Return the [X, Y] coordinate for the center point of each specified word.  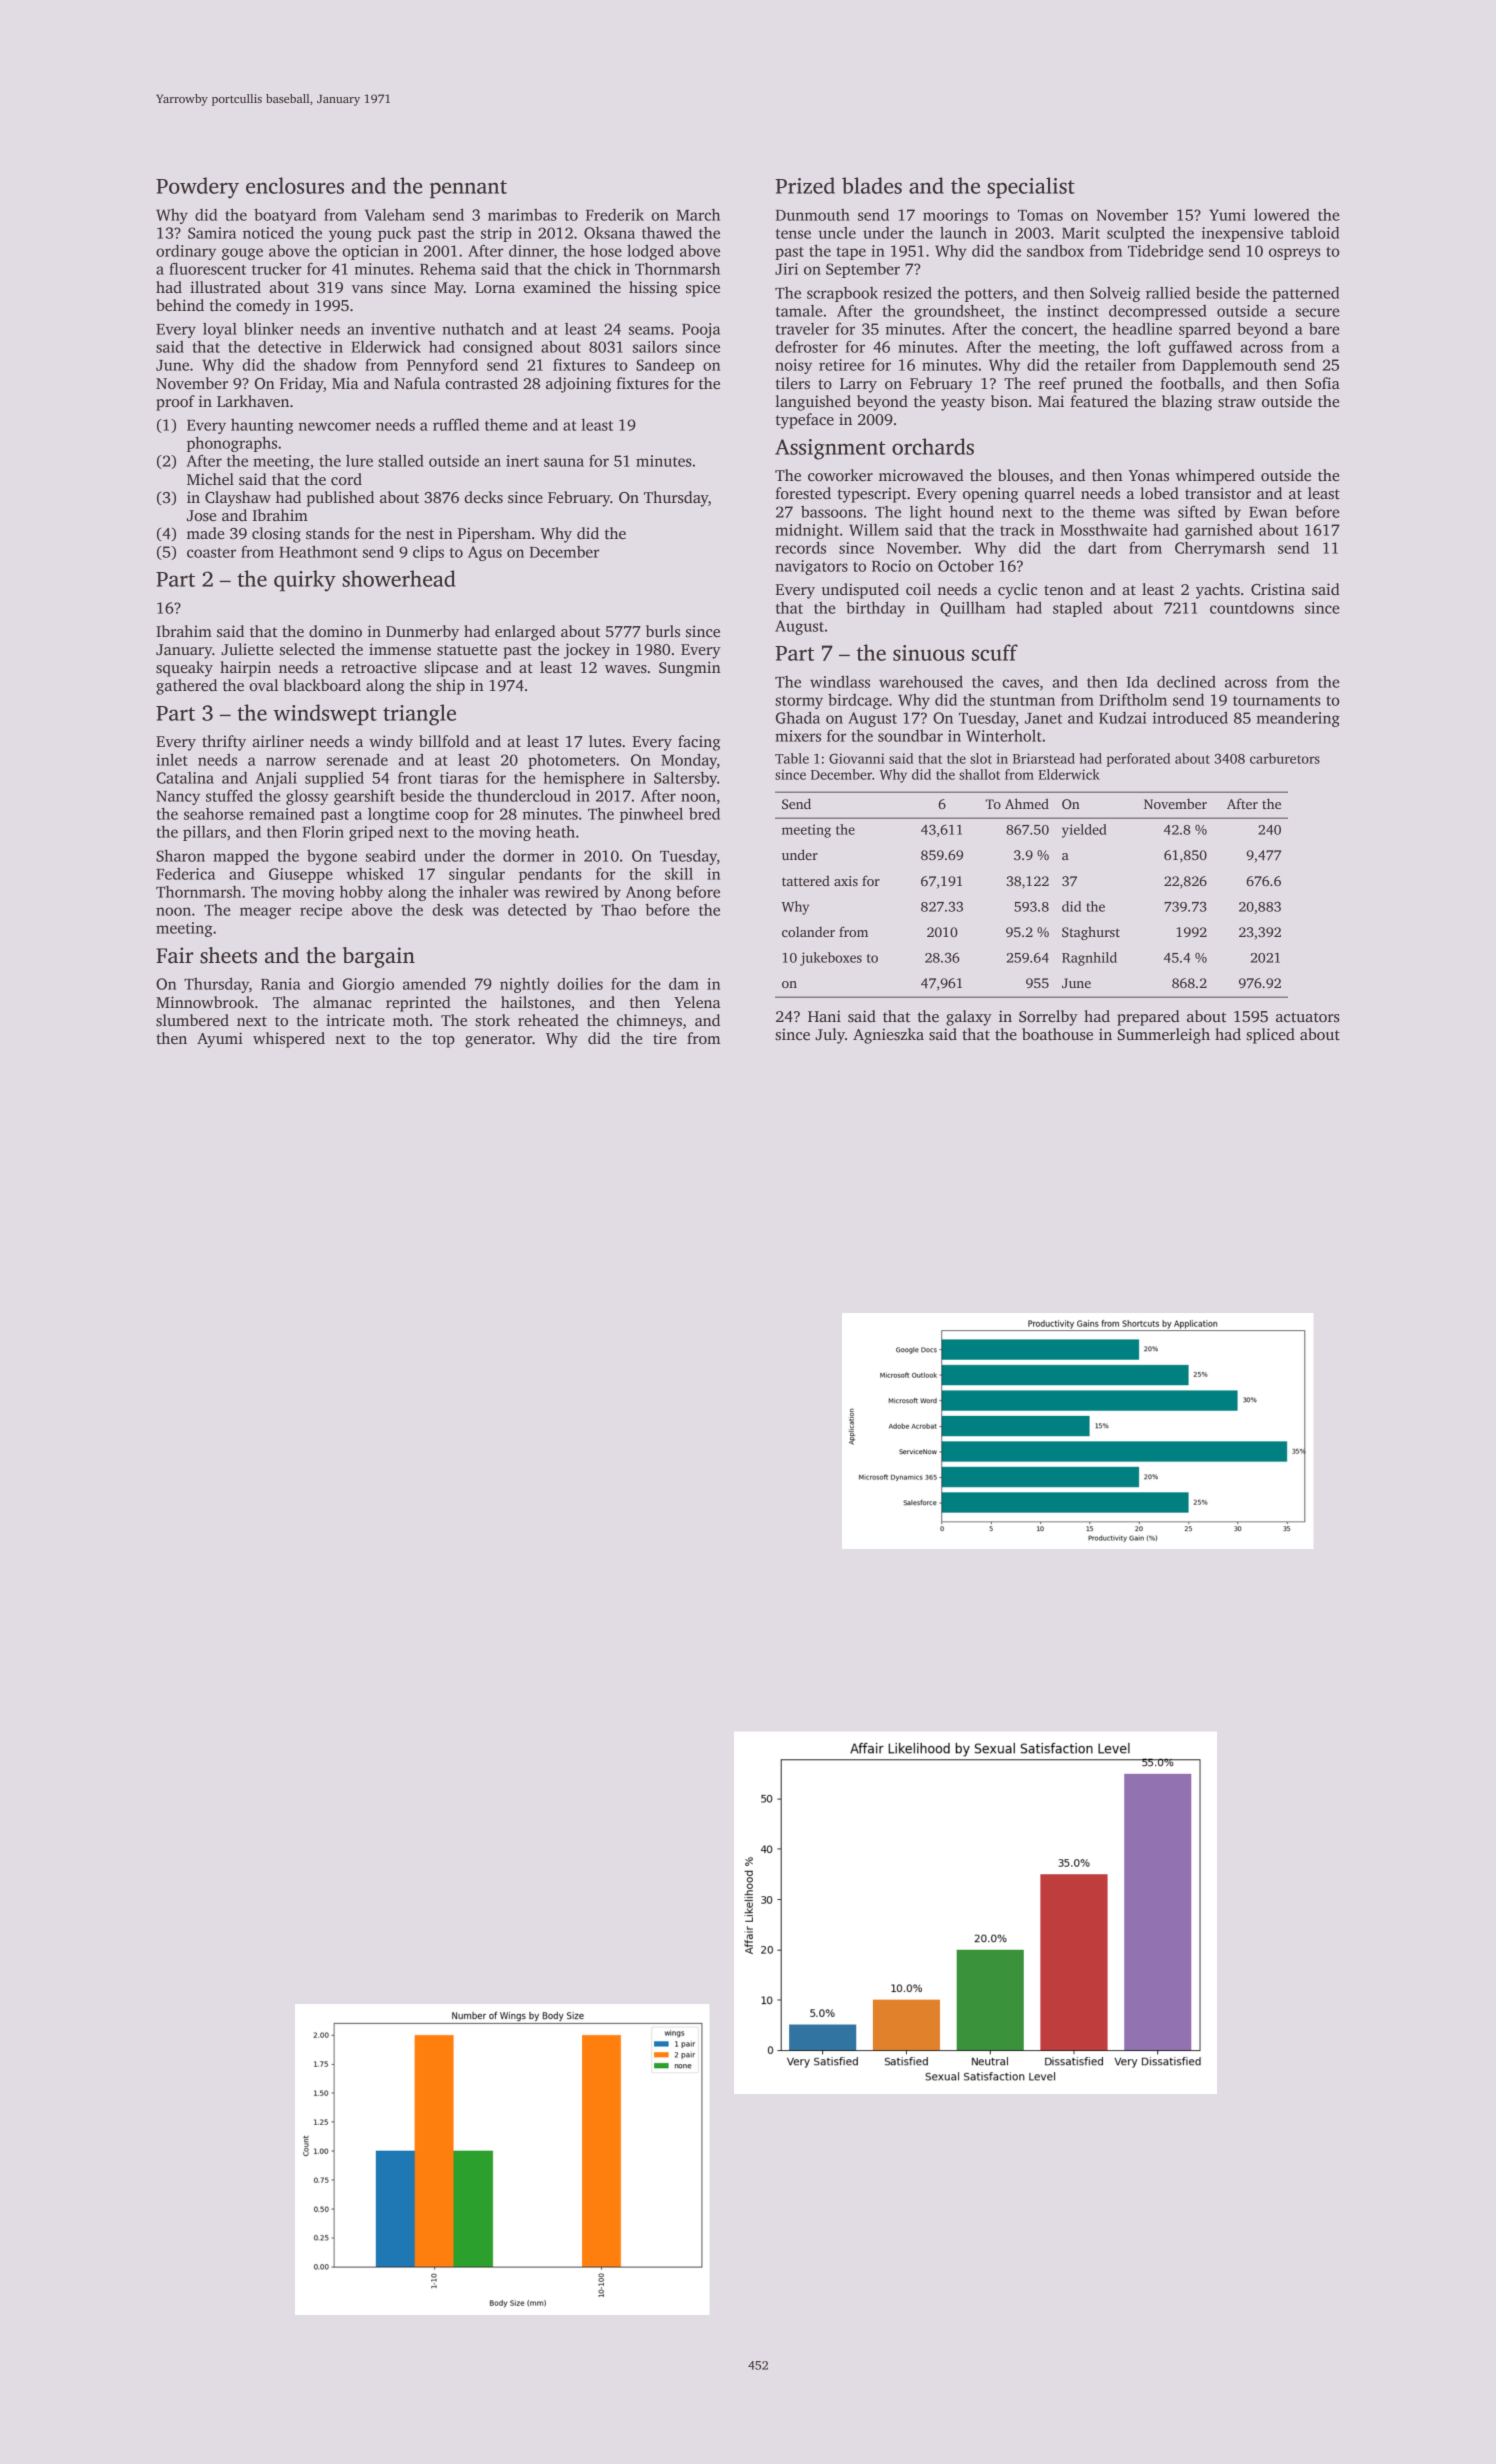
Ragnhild [1089, 959]
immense [400, 649]
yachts [1218, 591]
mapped [241, 857]
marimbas [522, 215]
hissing [653, 289]
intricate [355, 1020]
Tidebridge [1165, 252]
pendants [550, 875]
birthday [875, 609]
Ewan [1268, 512]
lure [359, 461]
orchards [933, 446]
